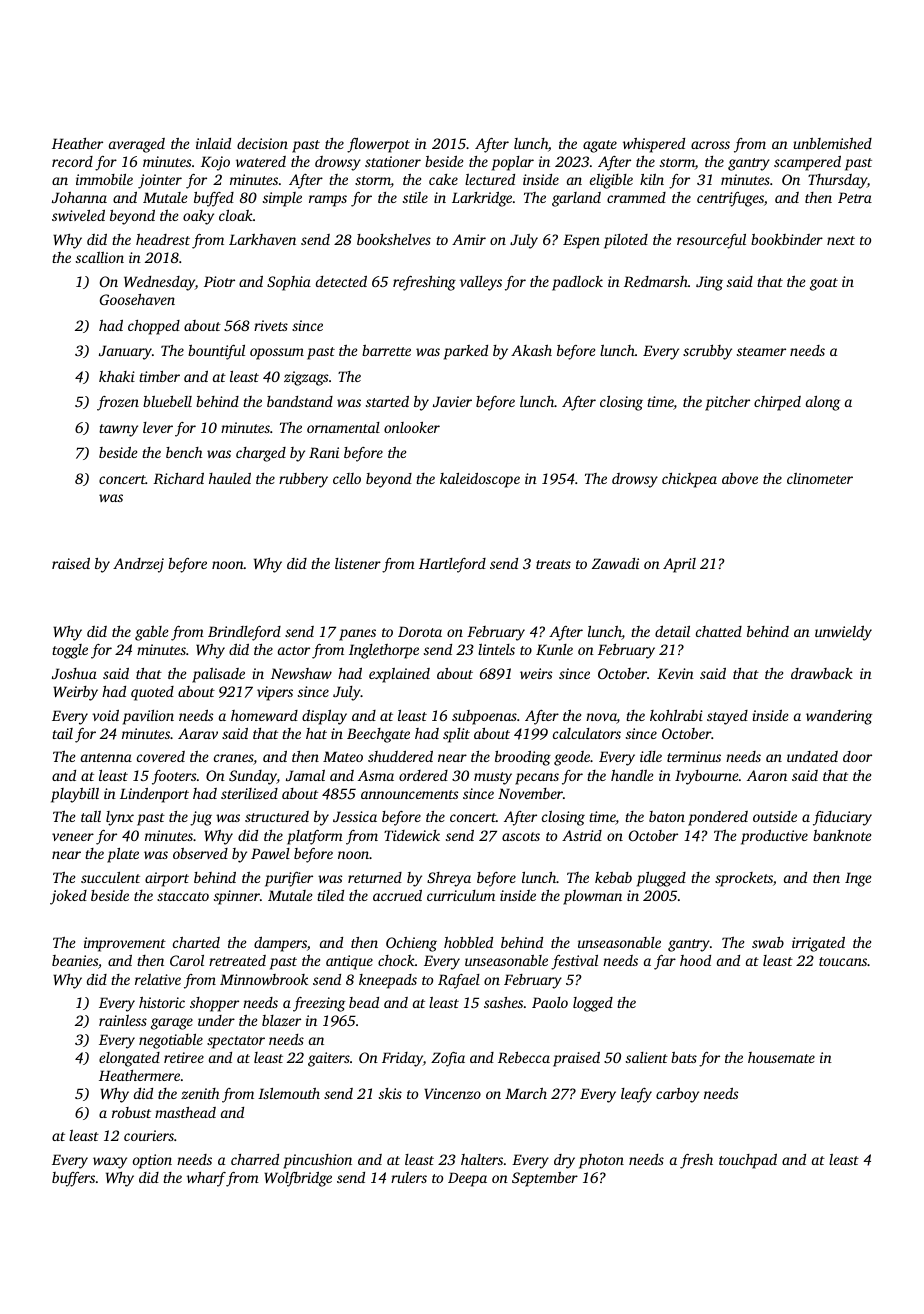 The height and width of the page is (1314, 924). What do you see at coordinates (70, 651) in the page?
I see `toggle` at bounding box center [70, 651].
